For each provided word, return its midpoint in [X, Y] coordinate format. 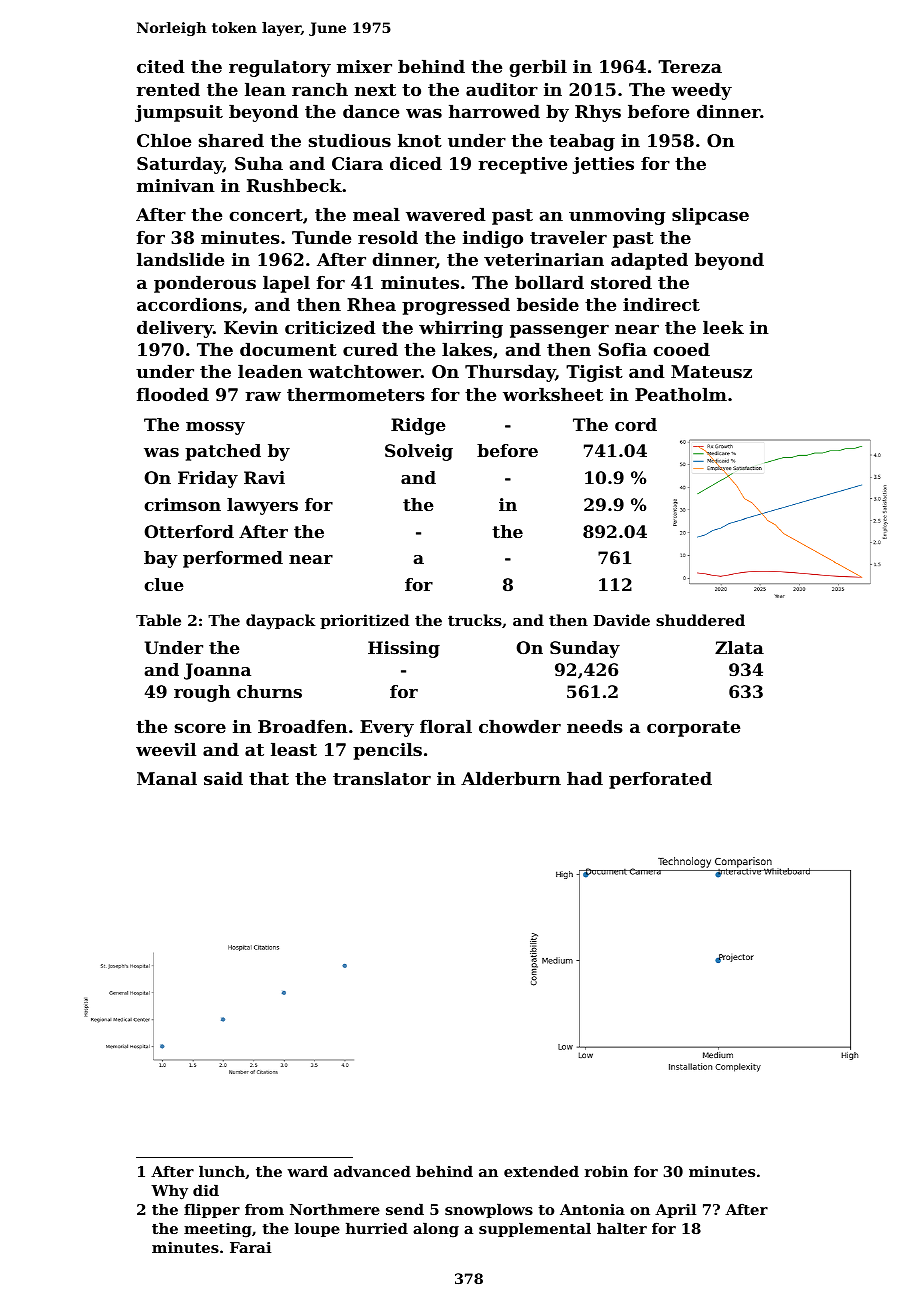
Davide [621, 620]
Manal [167, 778]
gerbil [538, 68]
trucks [475, 620]
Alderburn [511, 778]
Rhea [371, 304]
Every [387, 728]
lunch [222, 1171]
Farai [250, 1247]
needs [595, 726]
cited [161, 66]
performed [233, 559]
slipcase [710, 216]
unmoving [617, 216]
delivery [175, 329]
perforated [660, 780]
